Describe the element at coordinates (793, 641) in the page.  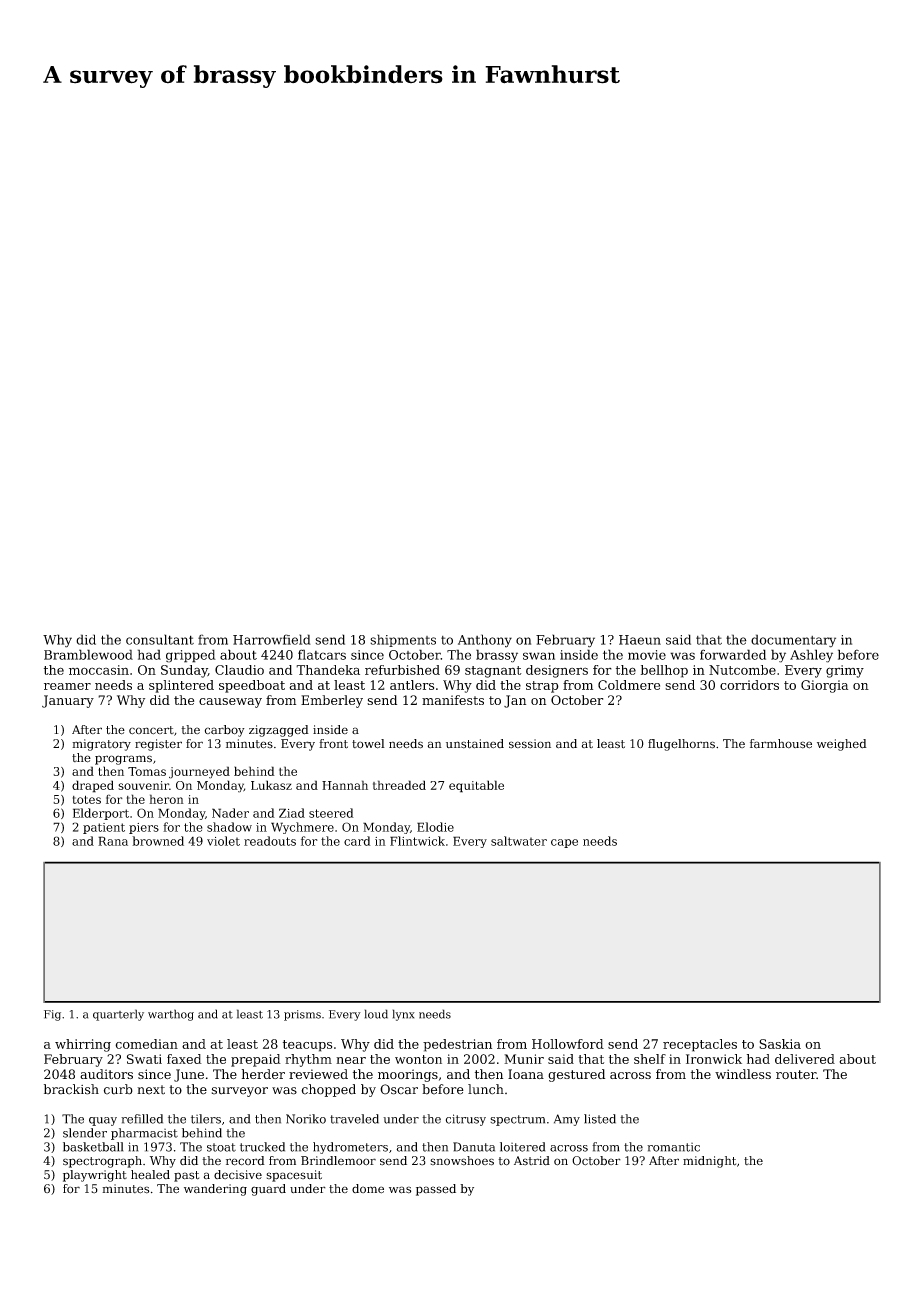
I see `documentary` at that location.
